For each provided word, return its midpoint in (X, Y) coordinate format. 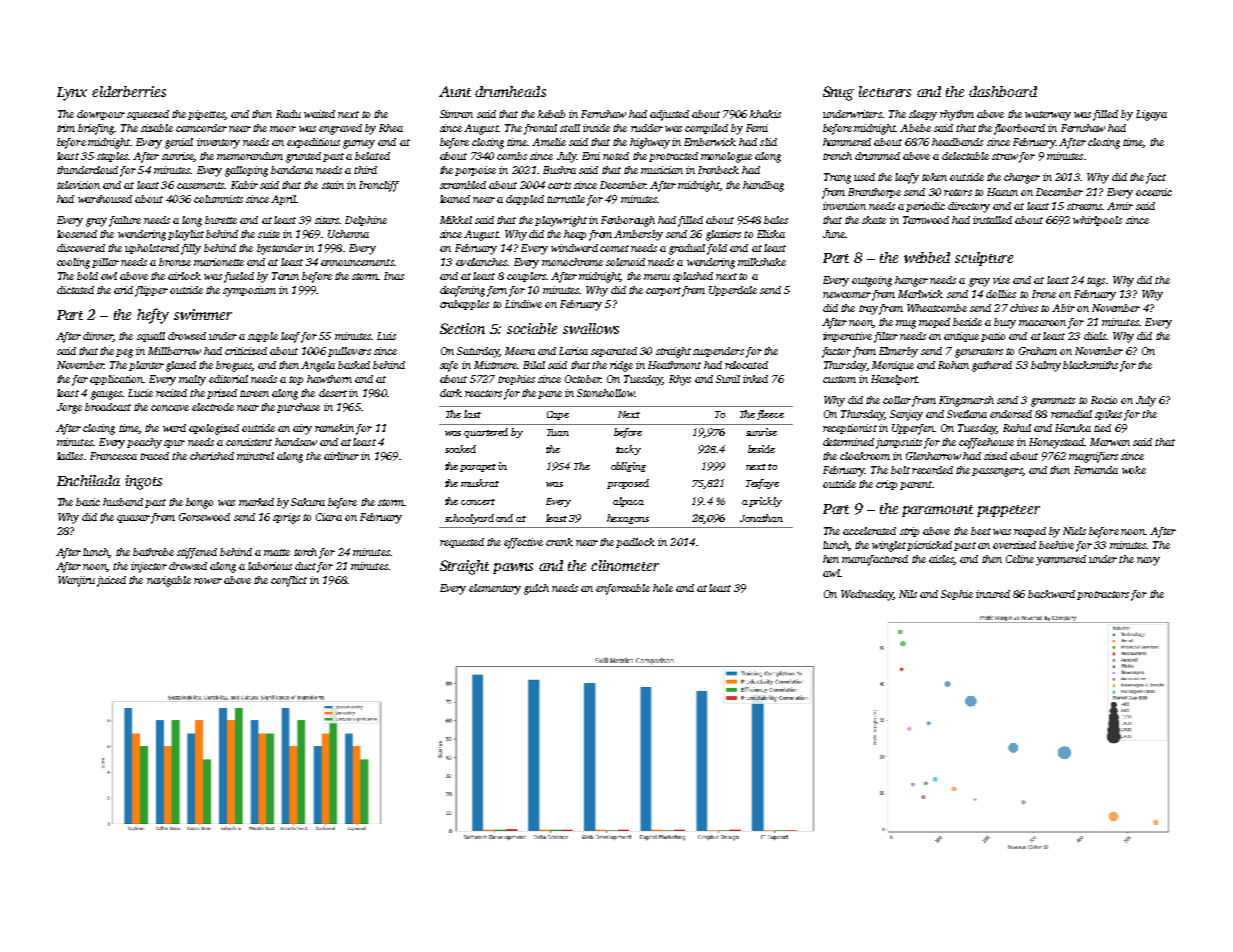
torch (305, 552)
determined (848, 442)
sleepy (923, 115)
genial (179, 143)
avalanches (481, 262)
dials (1095, 336)
